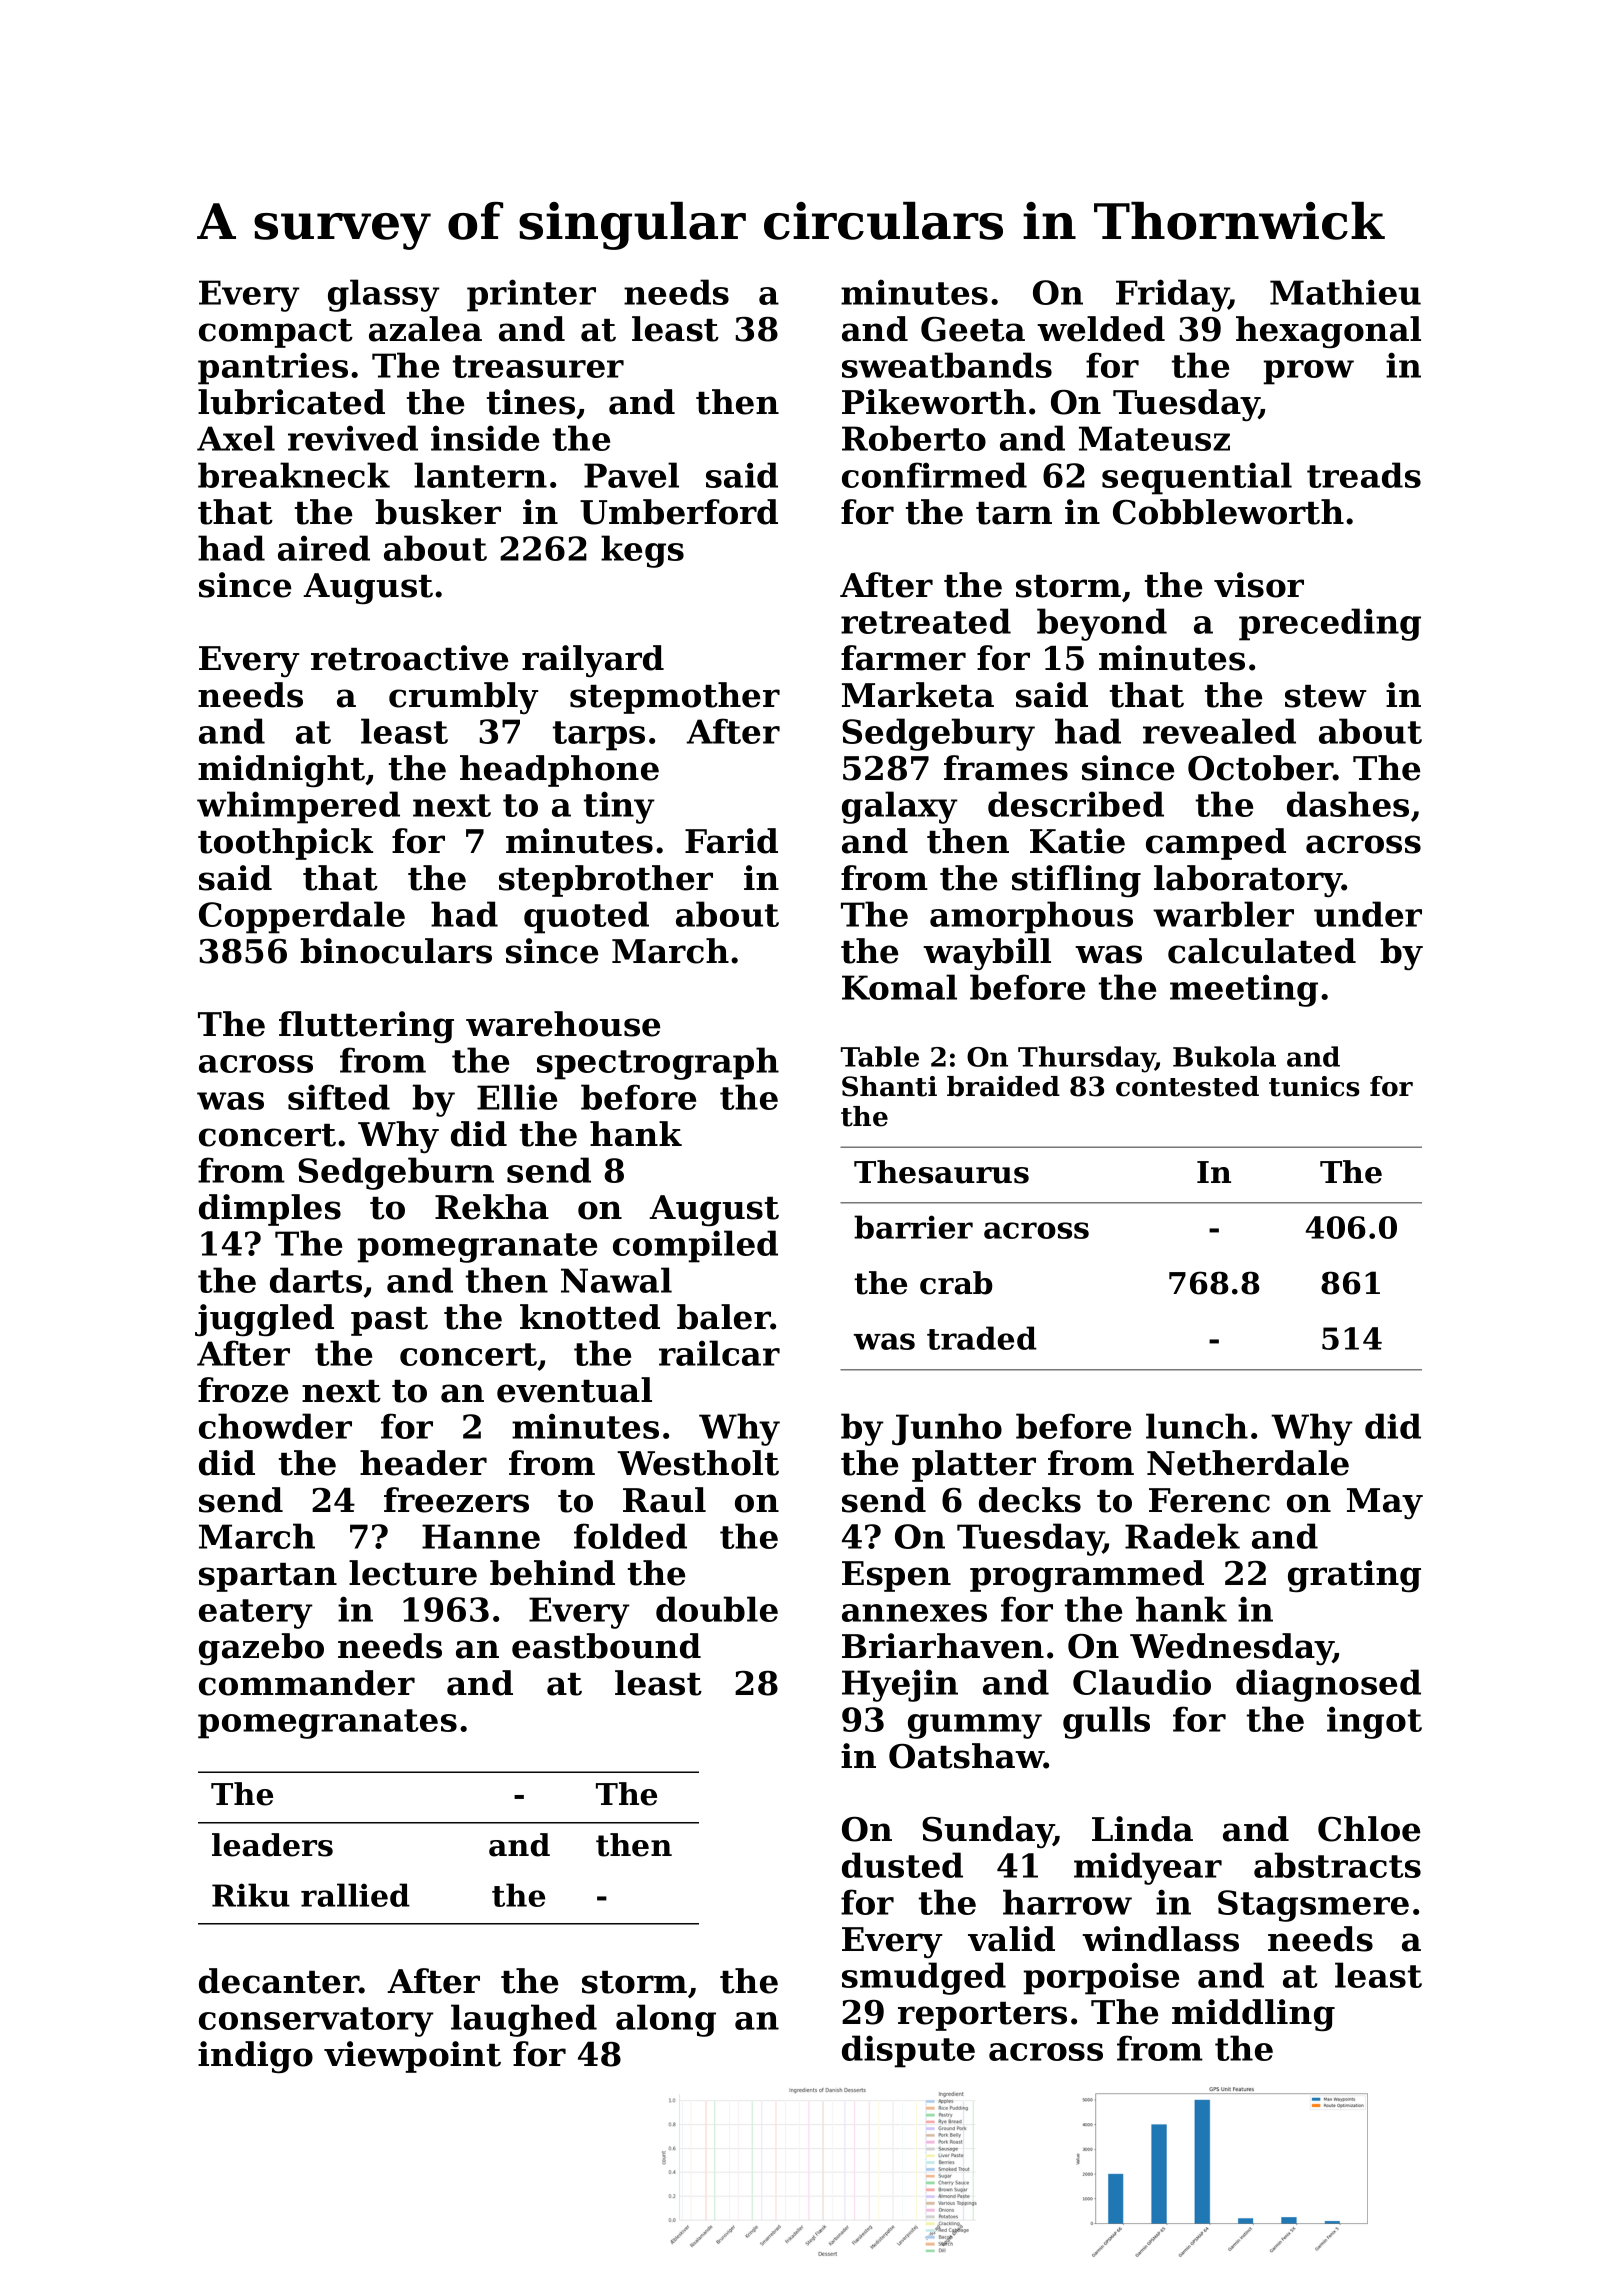  I want to click on compiled, so click(695, 1246).
